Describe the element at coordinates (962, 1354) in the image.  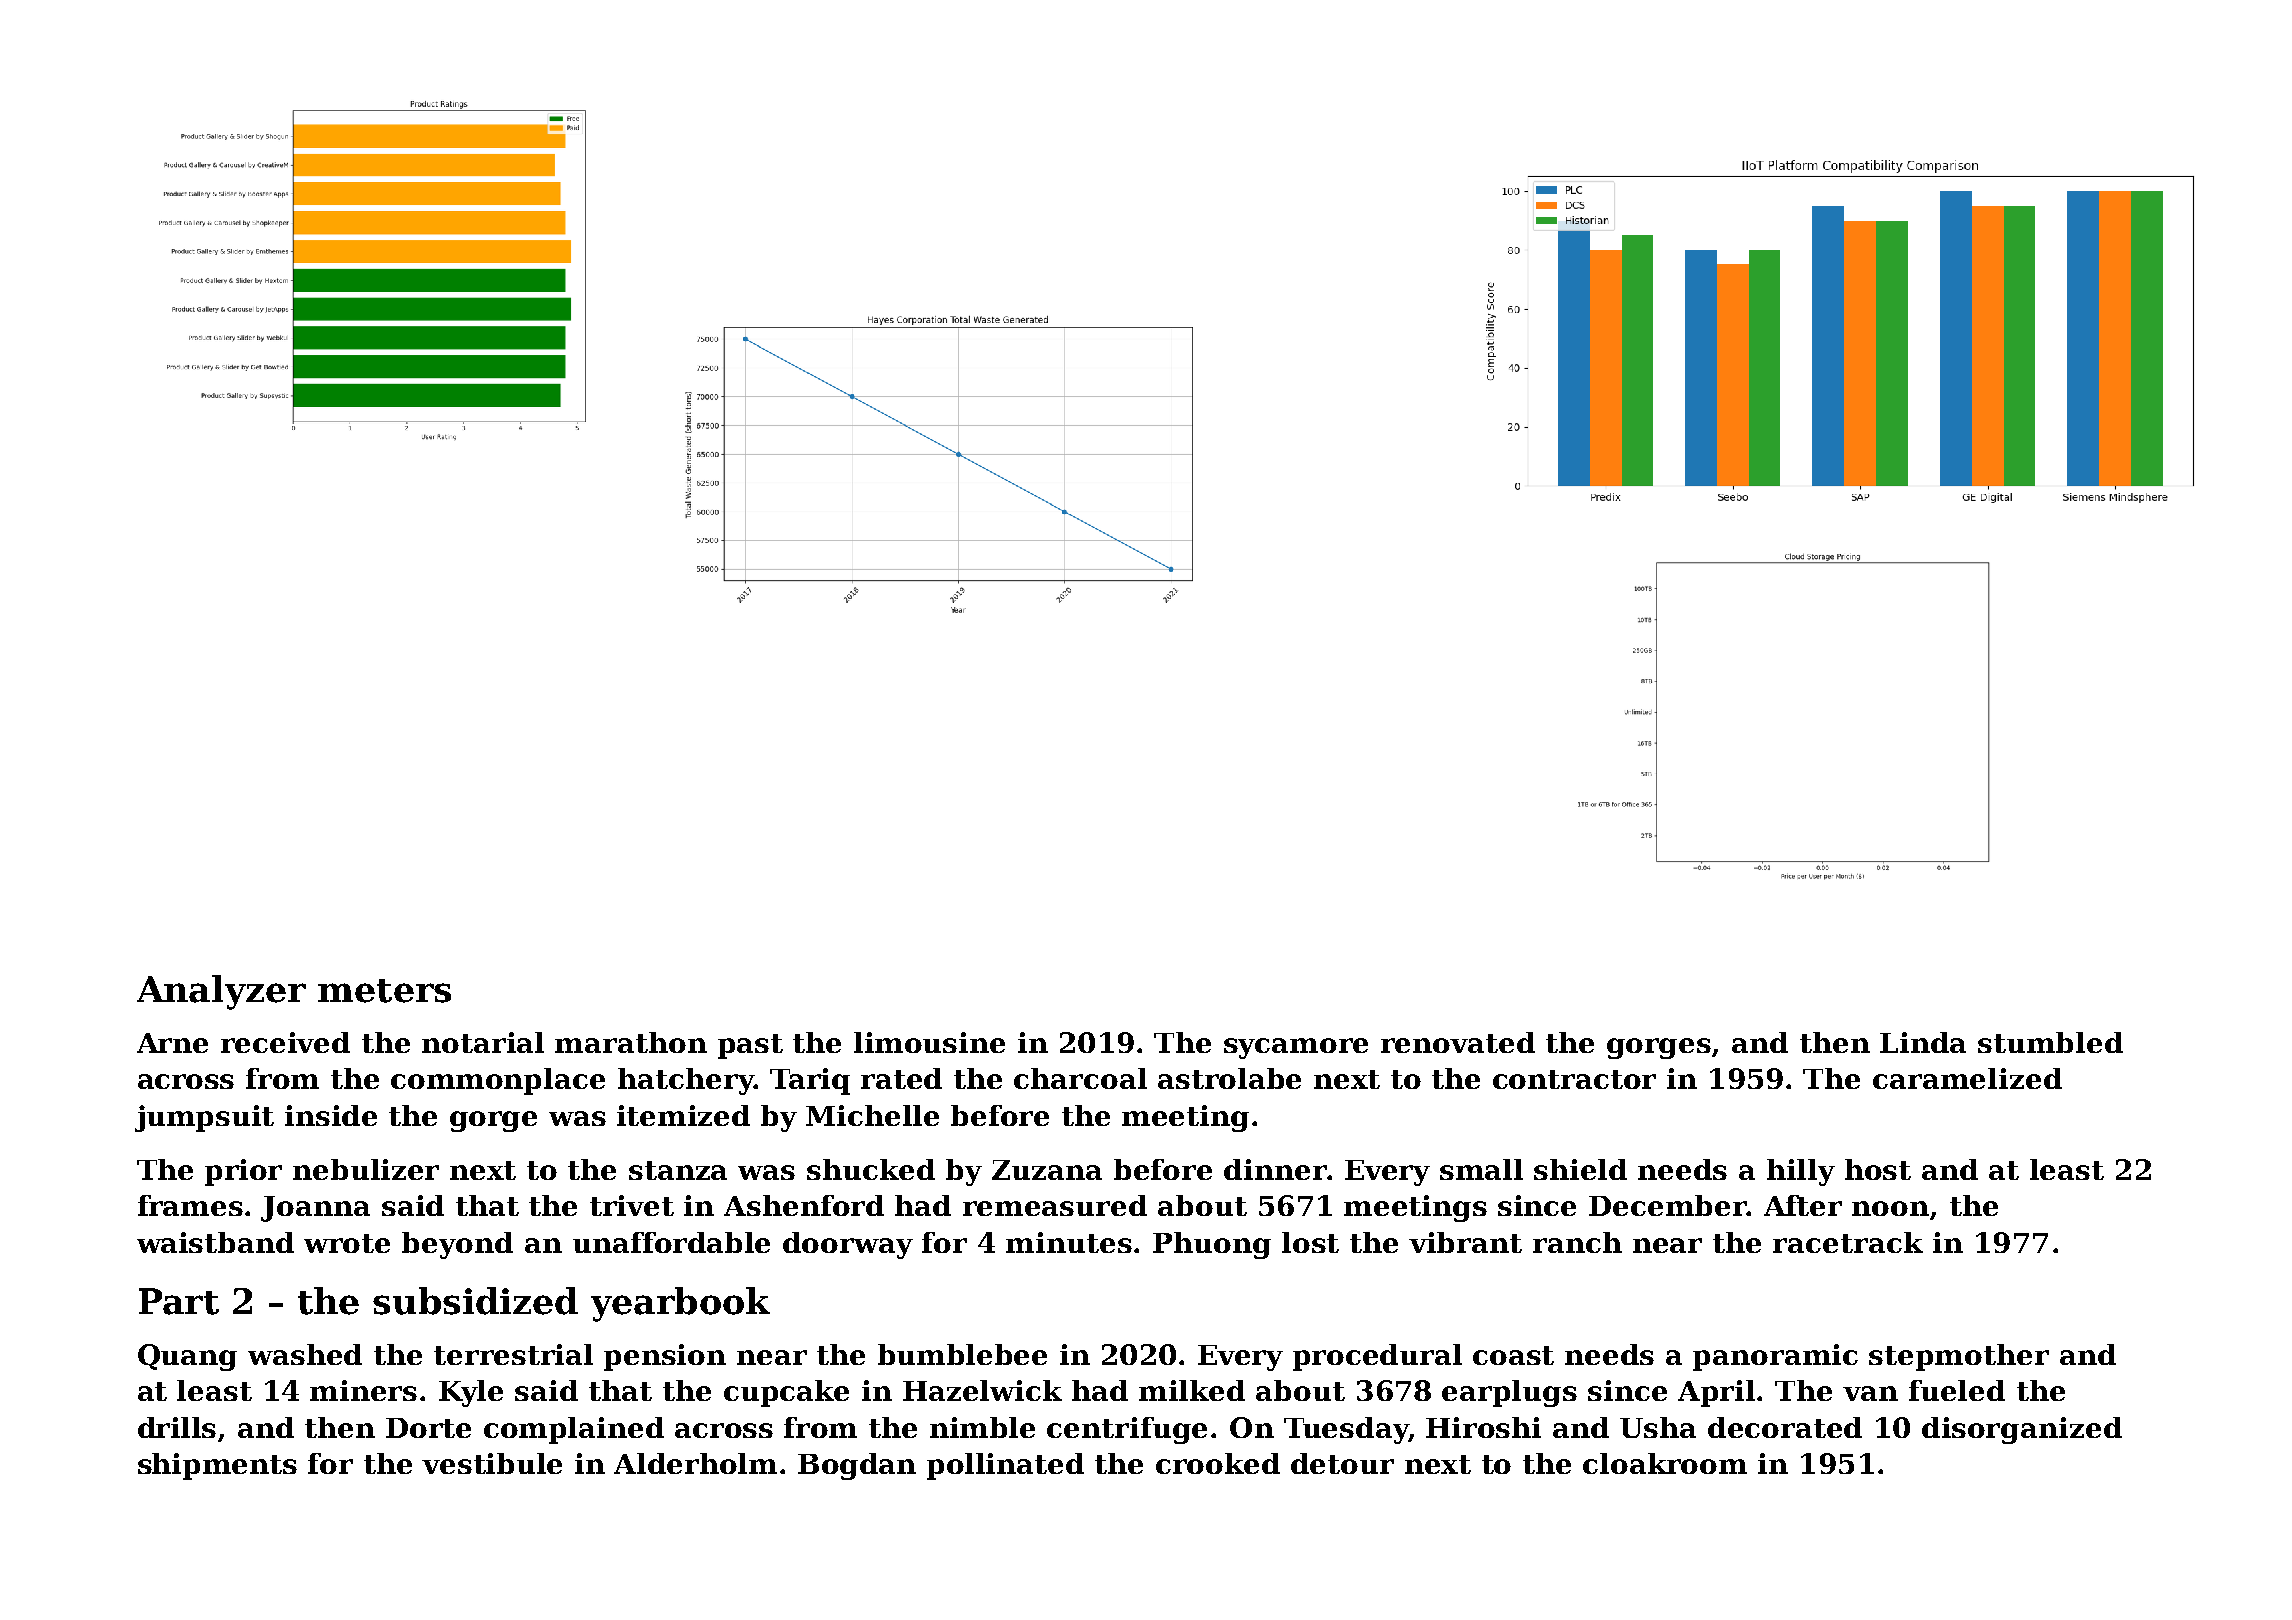
I see `bumblebee` at that location.
